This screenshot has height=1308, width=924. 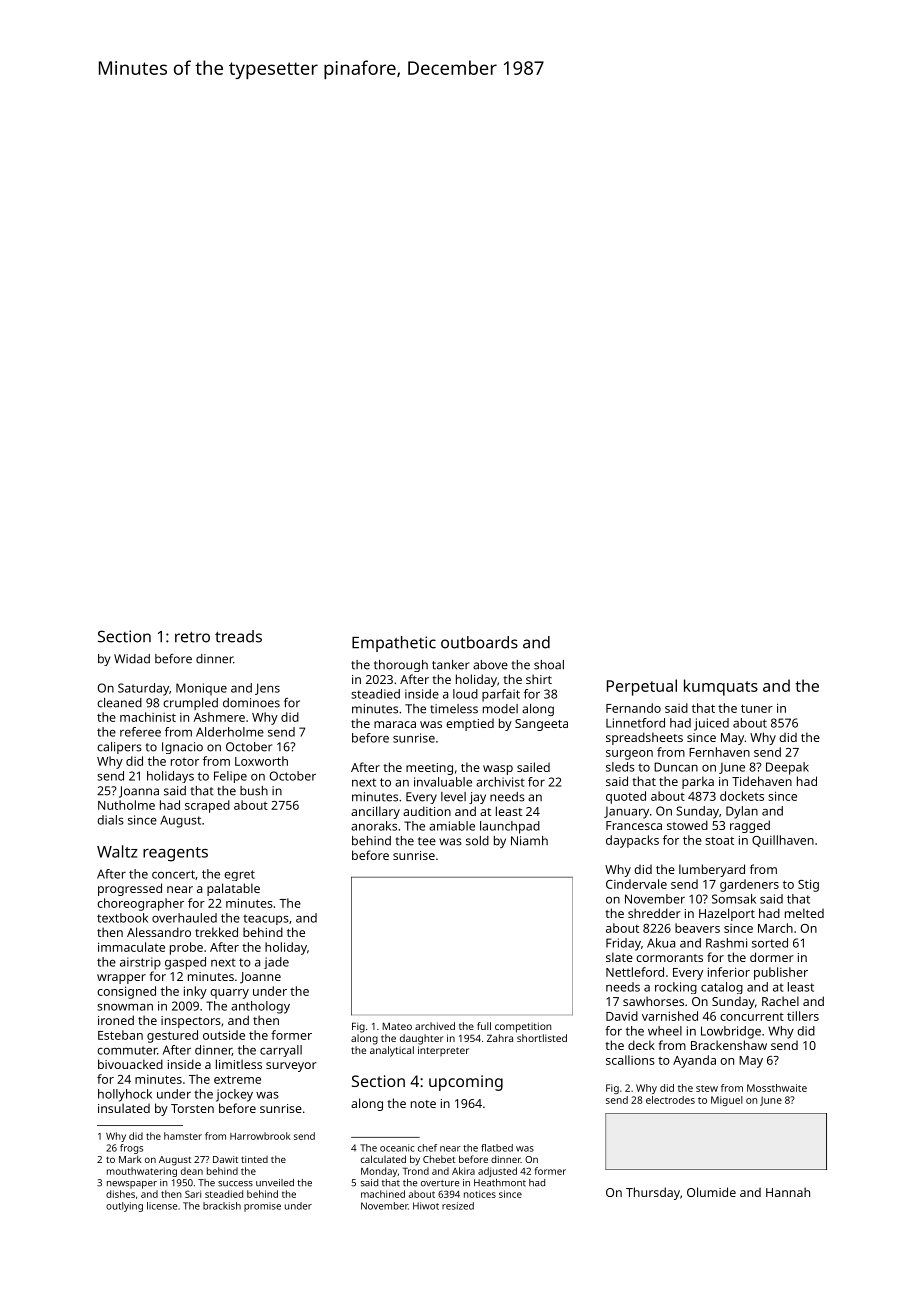 What do you see at coordinates (394, 644) in the screenshot?
I see `Empathetic` at bounding box center [394, 644].
